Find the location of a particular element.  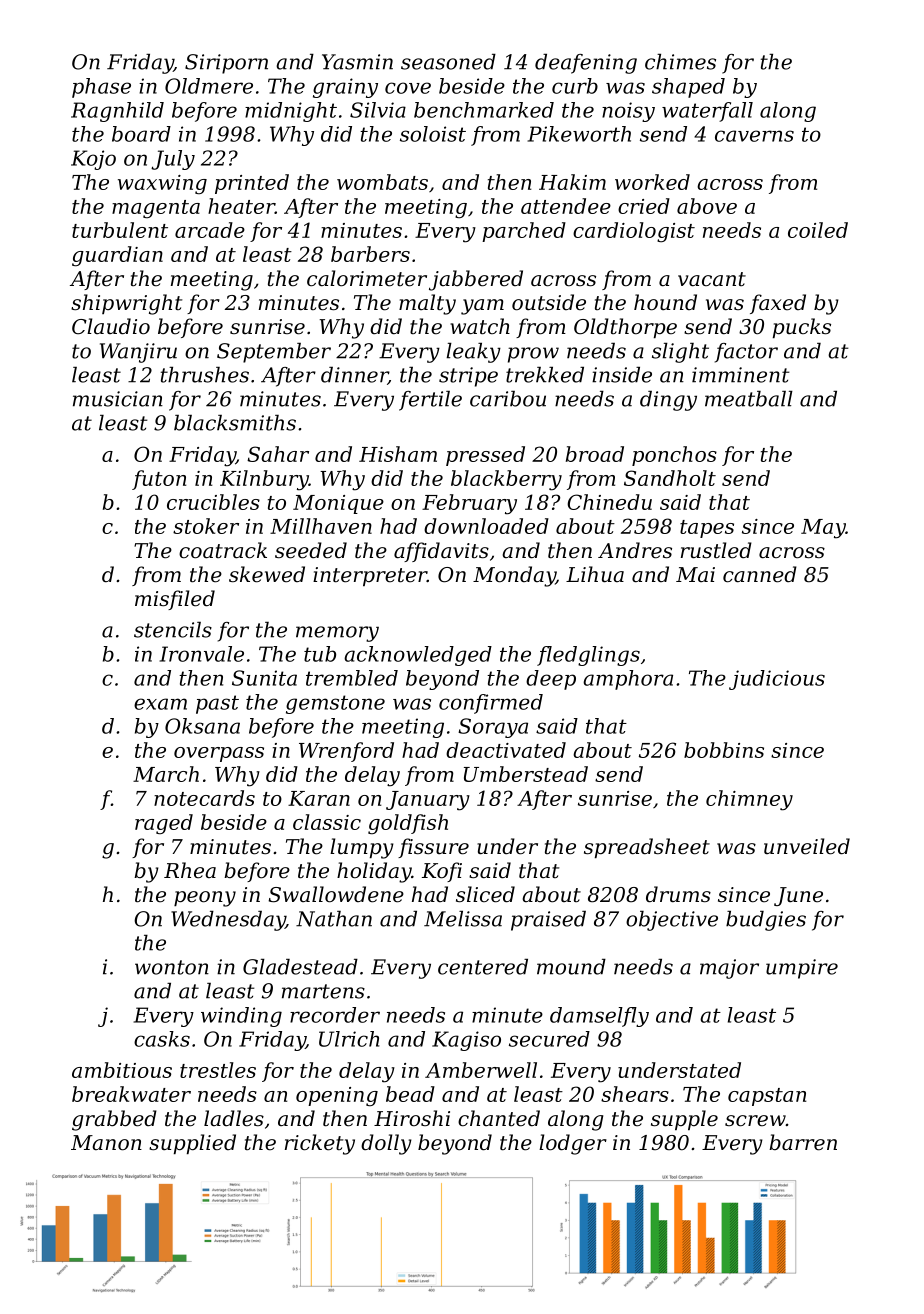

Sahar is located at coordinates (278, 454).
